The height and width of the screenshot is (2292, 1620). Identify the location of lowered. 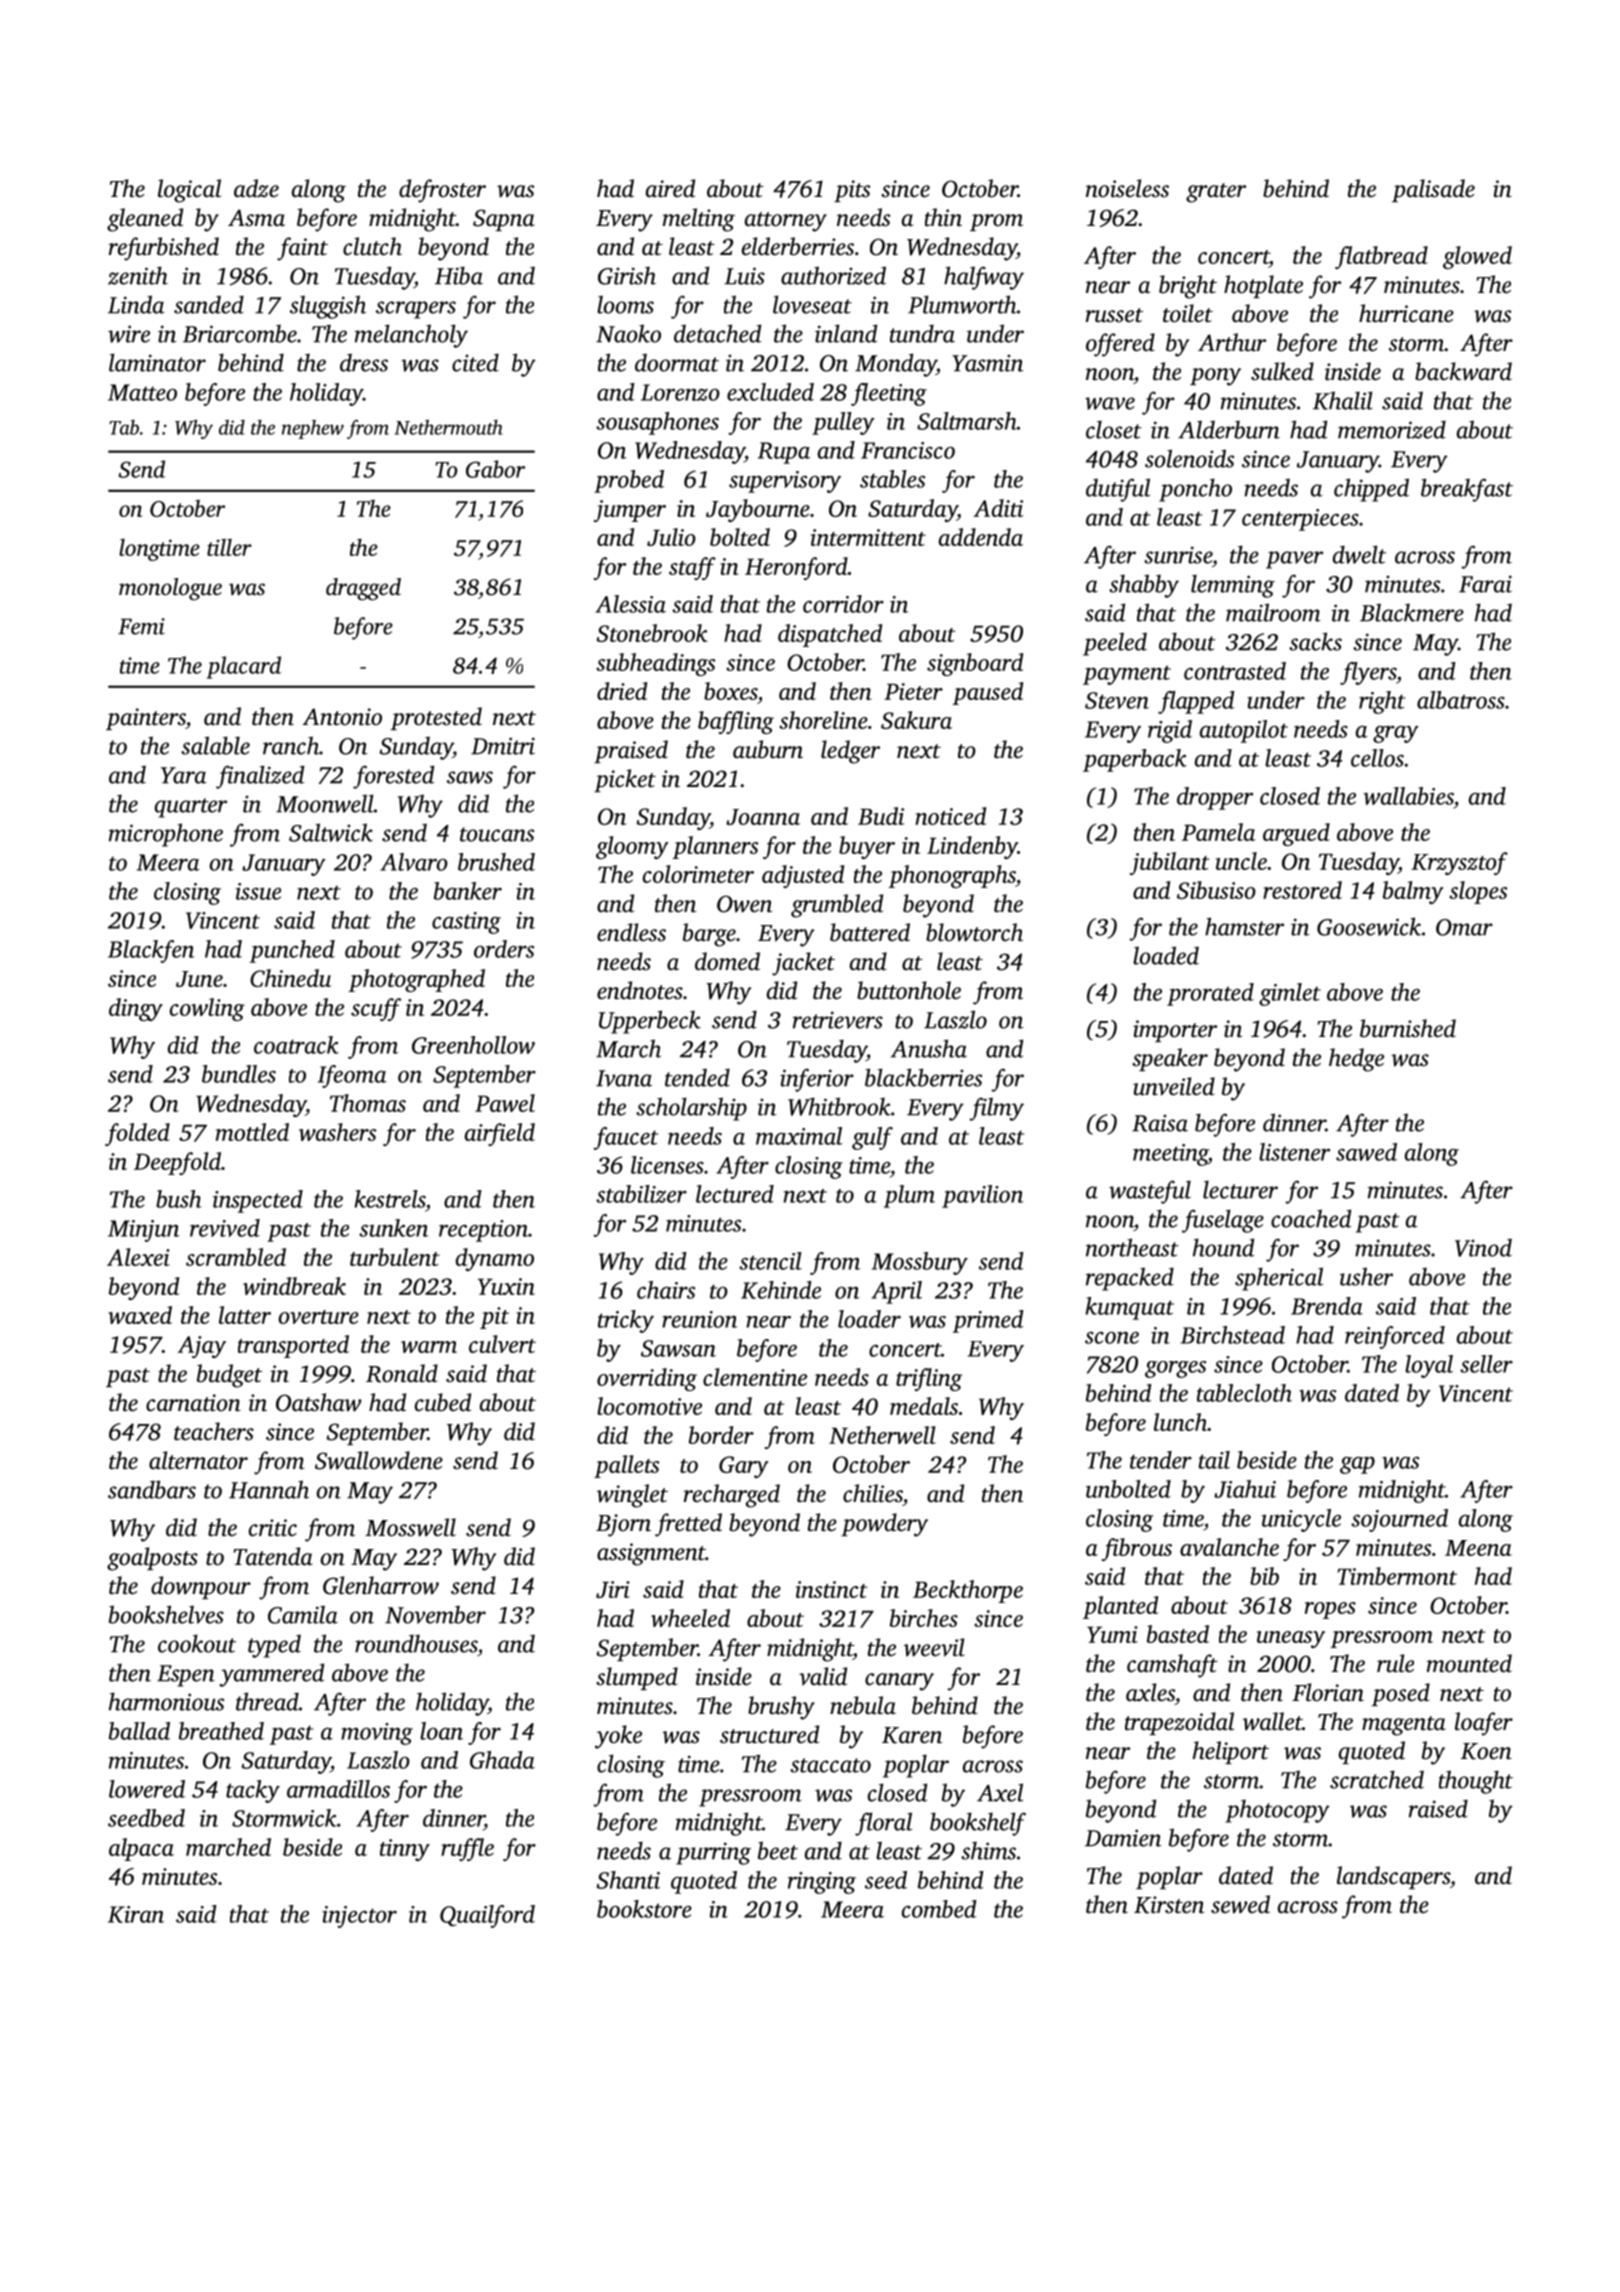
(147, 1789).
